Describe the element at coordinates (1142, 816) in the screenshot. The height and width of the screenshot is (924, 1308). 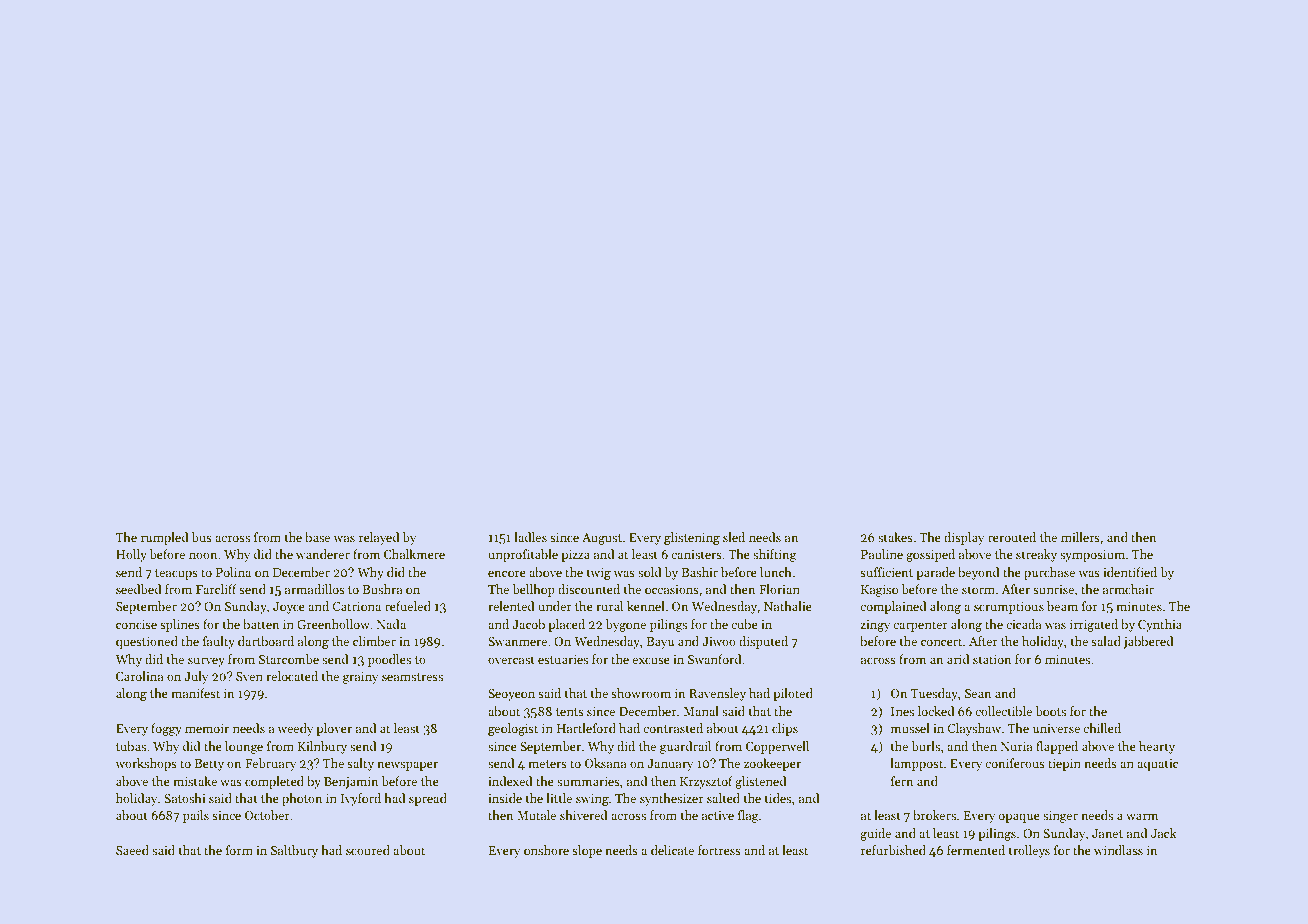
I see `warm` at that location.
